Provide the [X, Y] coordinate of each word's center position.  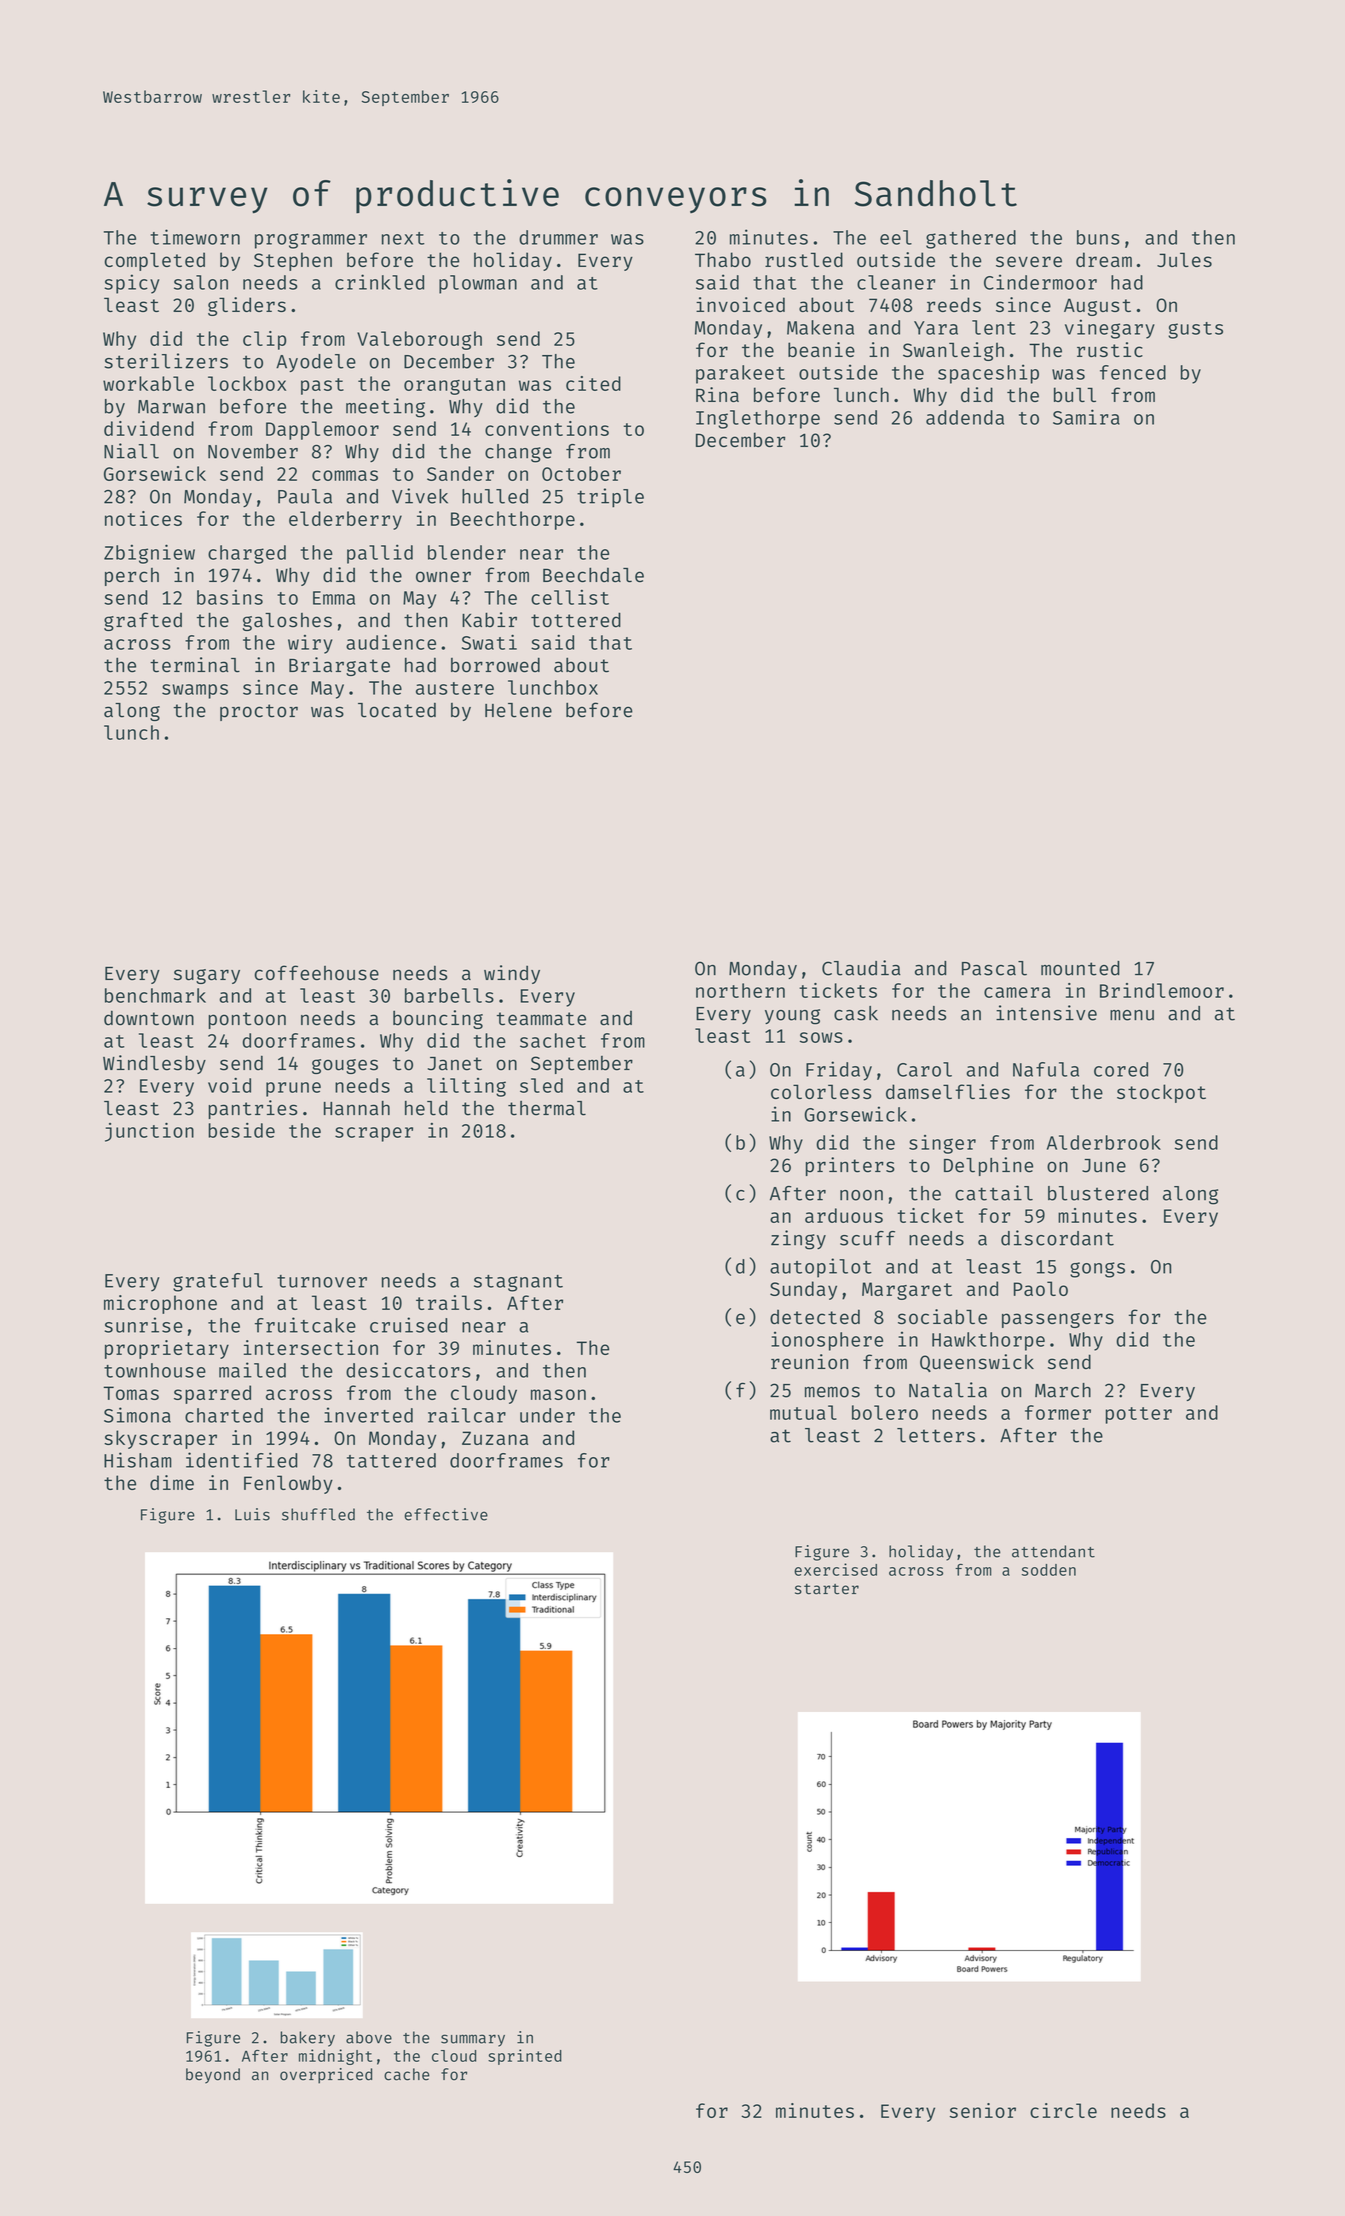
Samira [1086, 417]
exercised [835, 1569]
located [397, 710]
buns [1098, 237]
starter [827, 1589]
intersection [311, 1347]
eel [896, 237]
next [403, 238]
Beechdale [593, 575]
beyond [213, 2076]
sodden [1049, 1570]
